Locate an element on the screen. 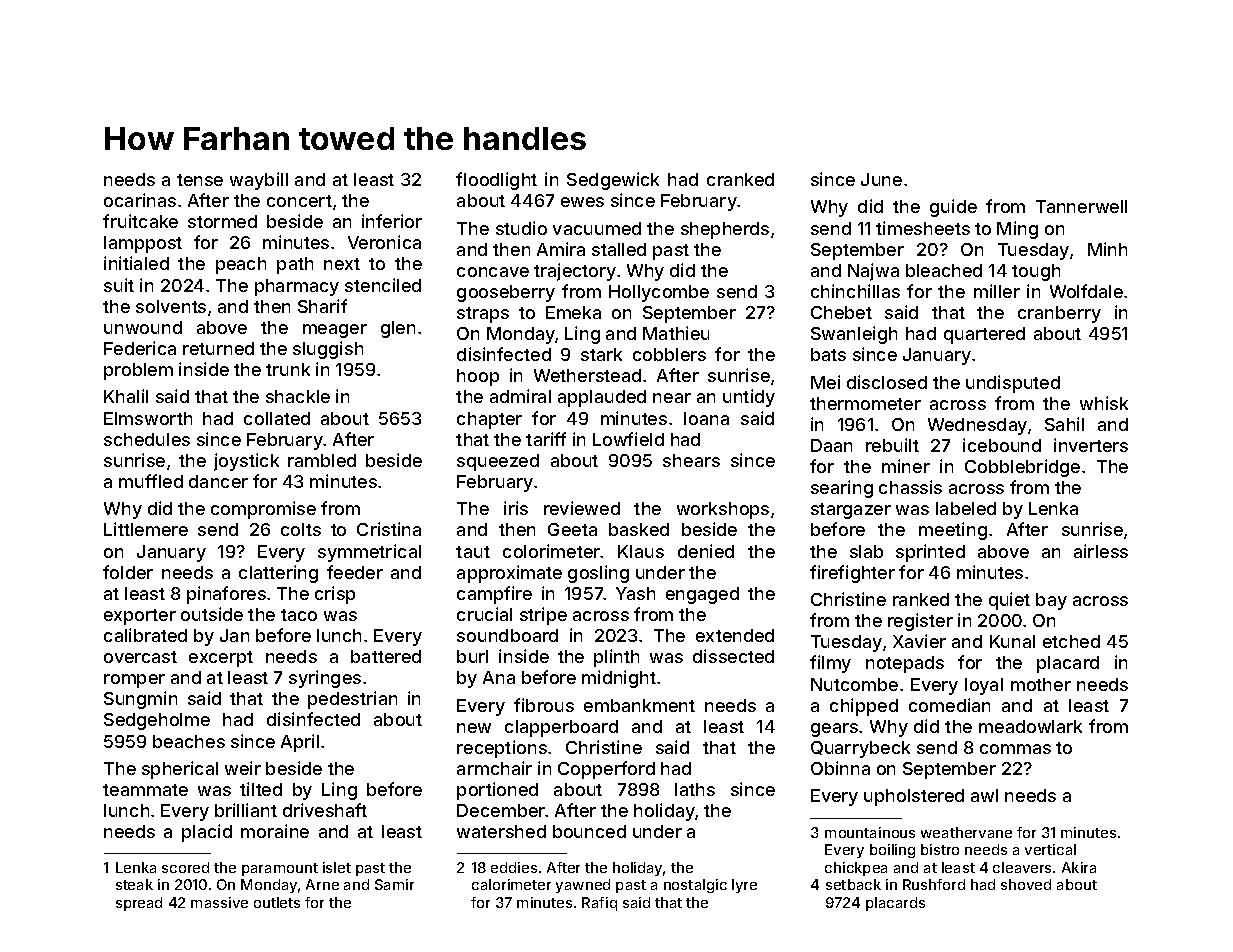 This screenshot has height=952, width=1233. Chebet is located at coordinates (841, 312).
